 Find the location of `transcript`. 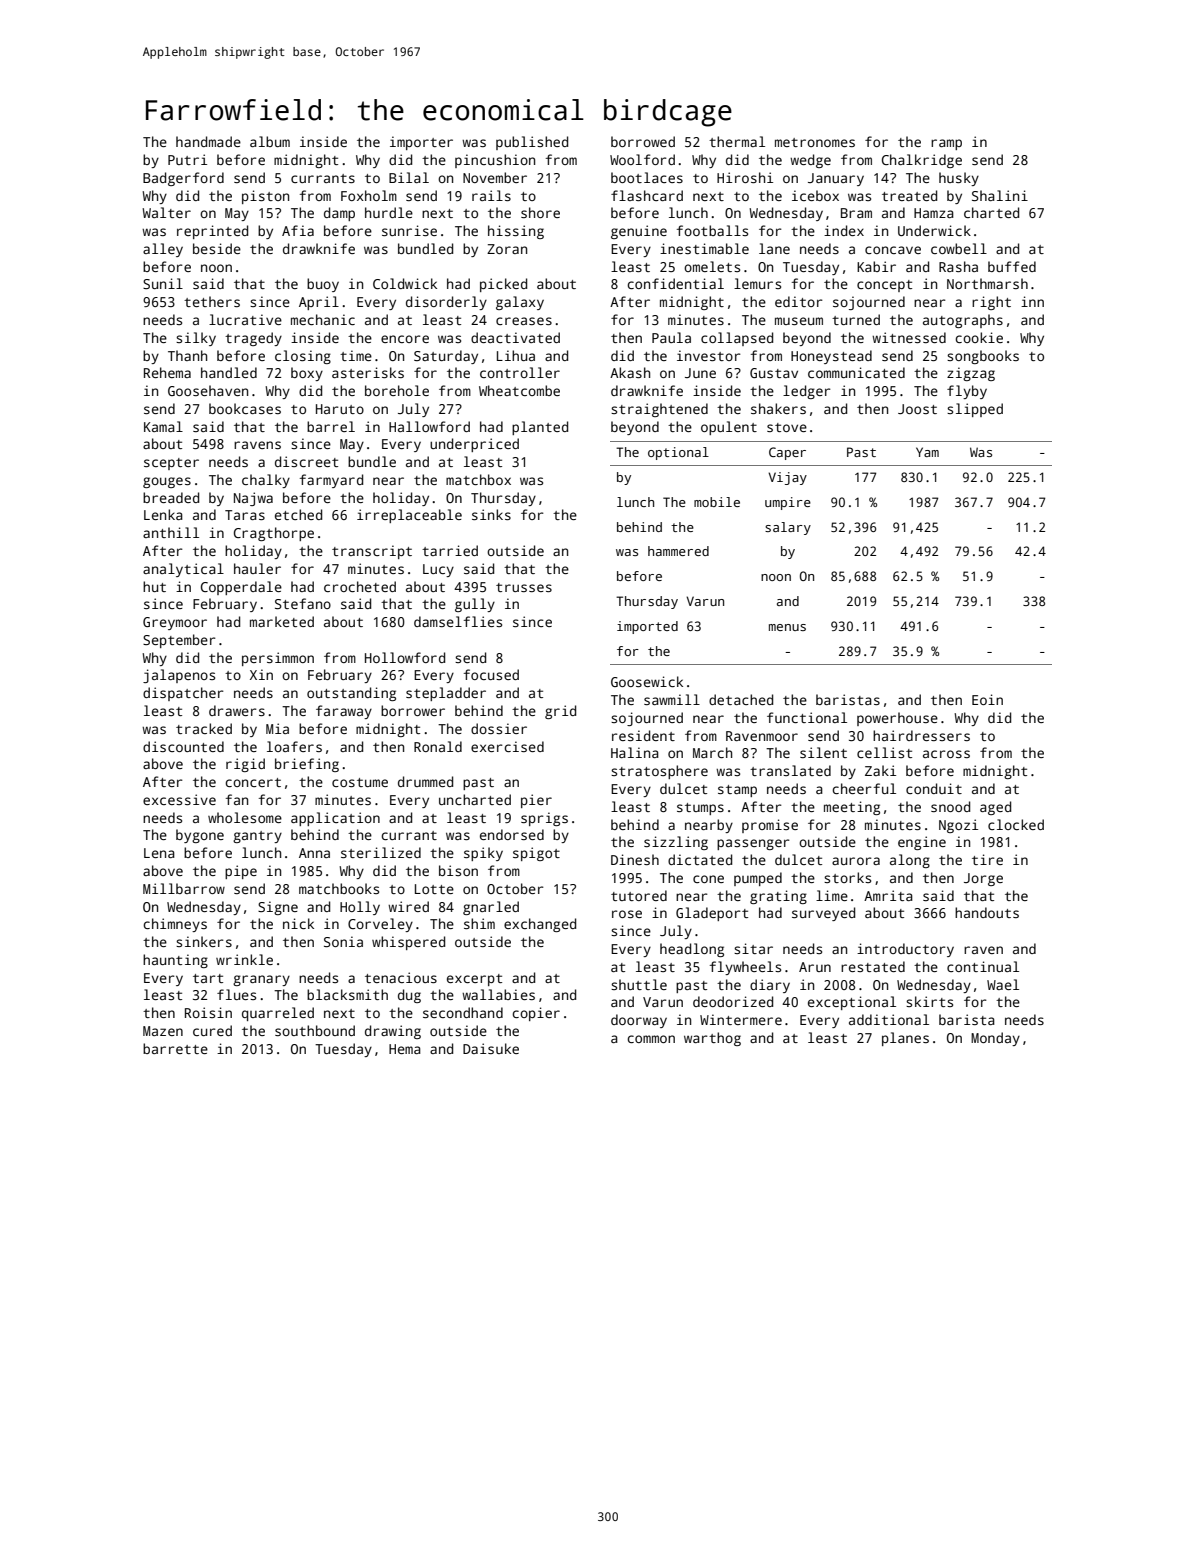

transcript is located at coordinates (372, 552).
